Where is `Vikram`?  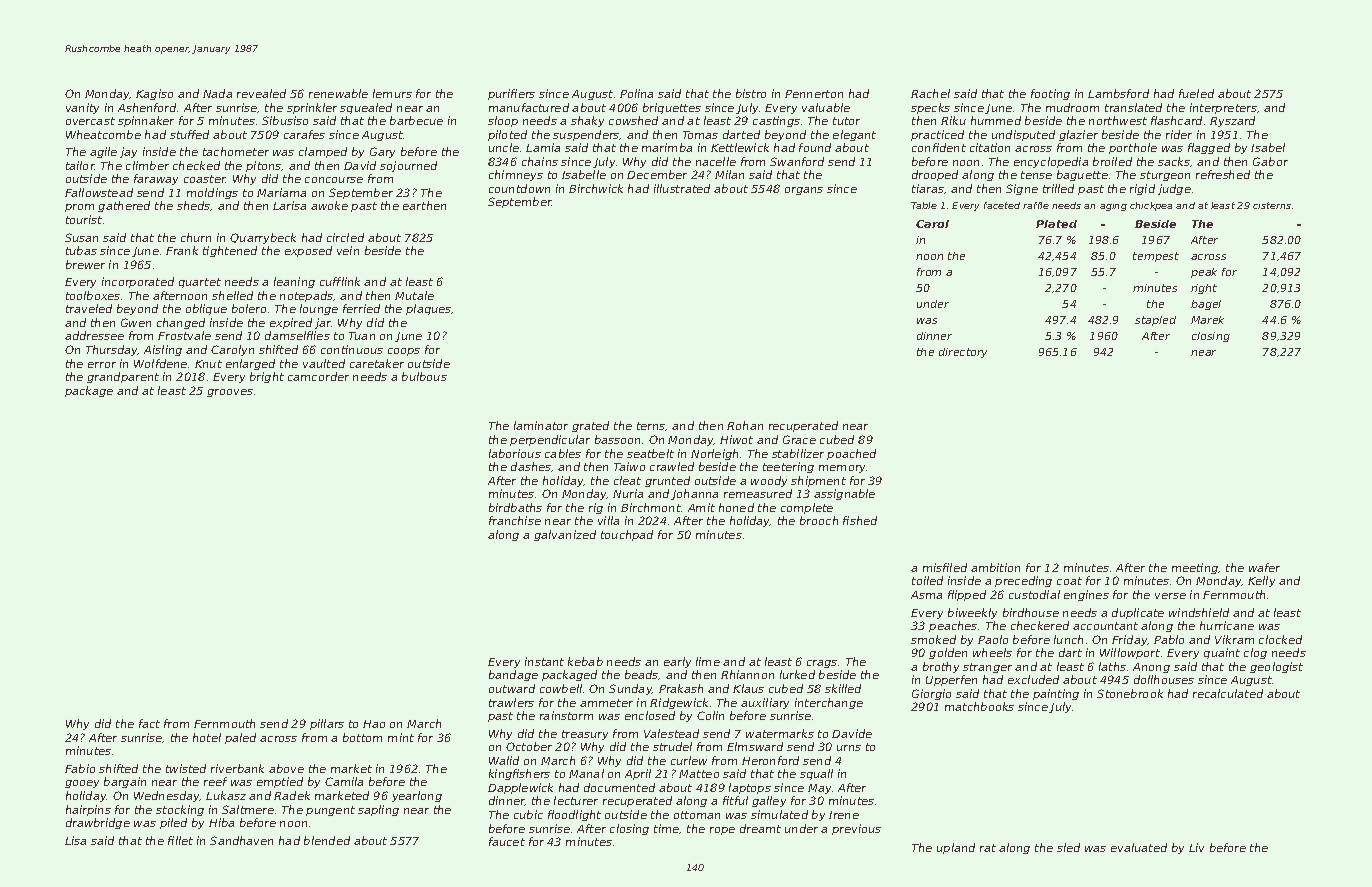 Vikram is located at coordinates (1234, 639).
